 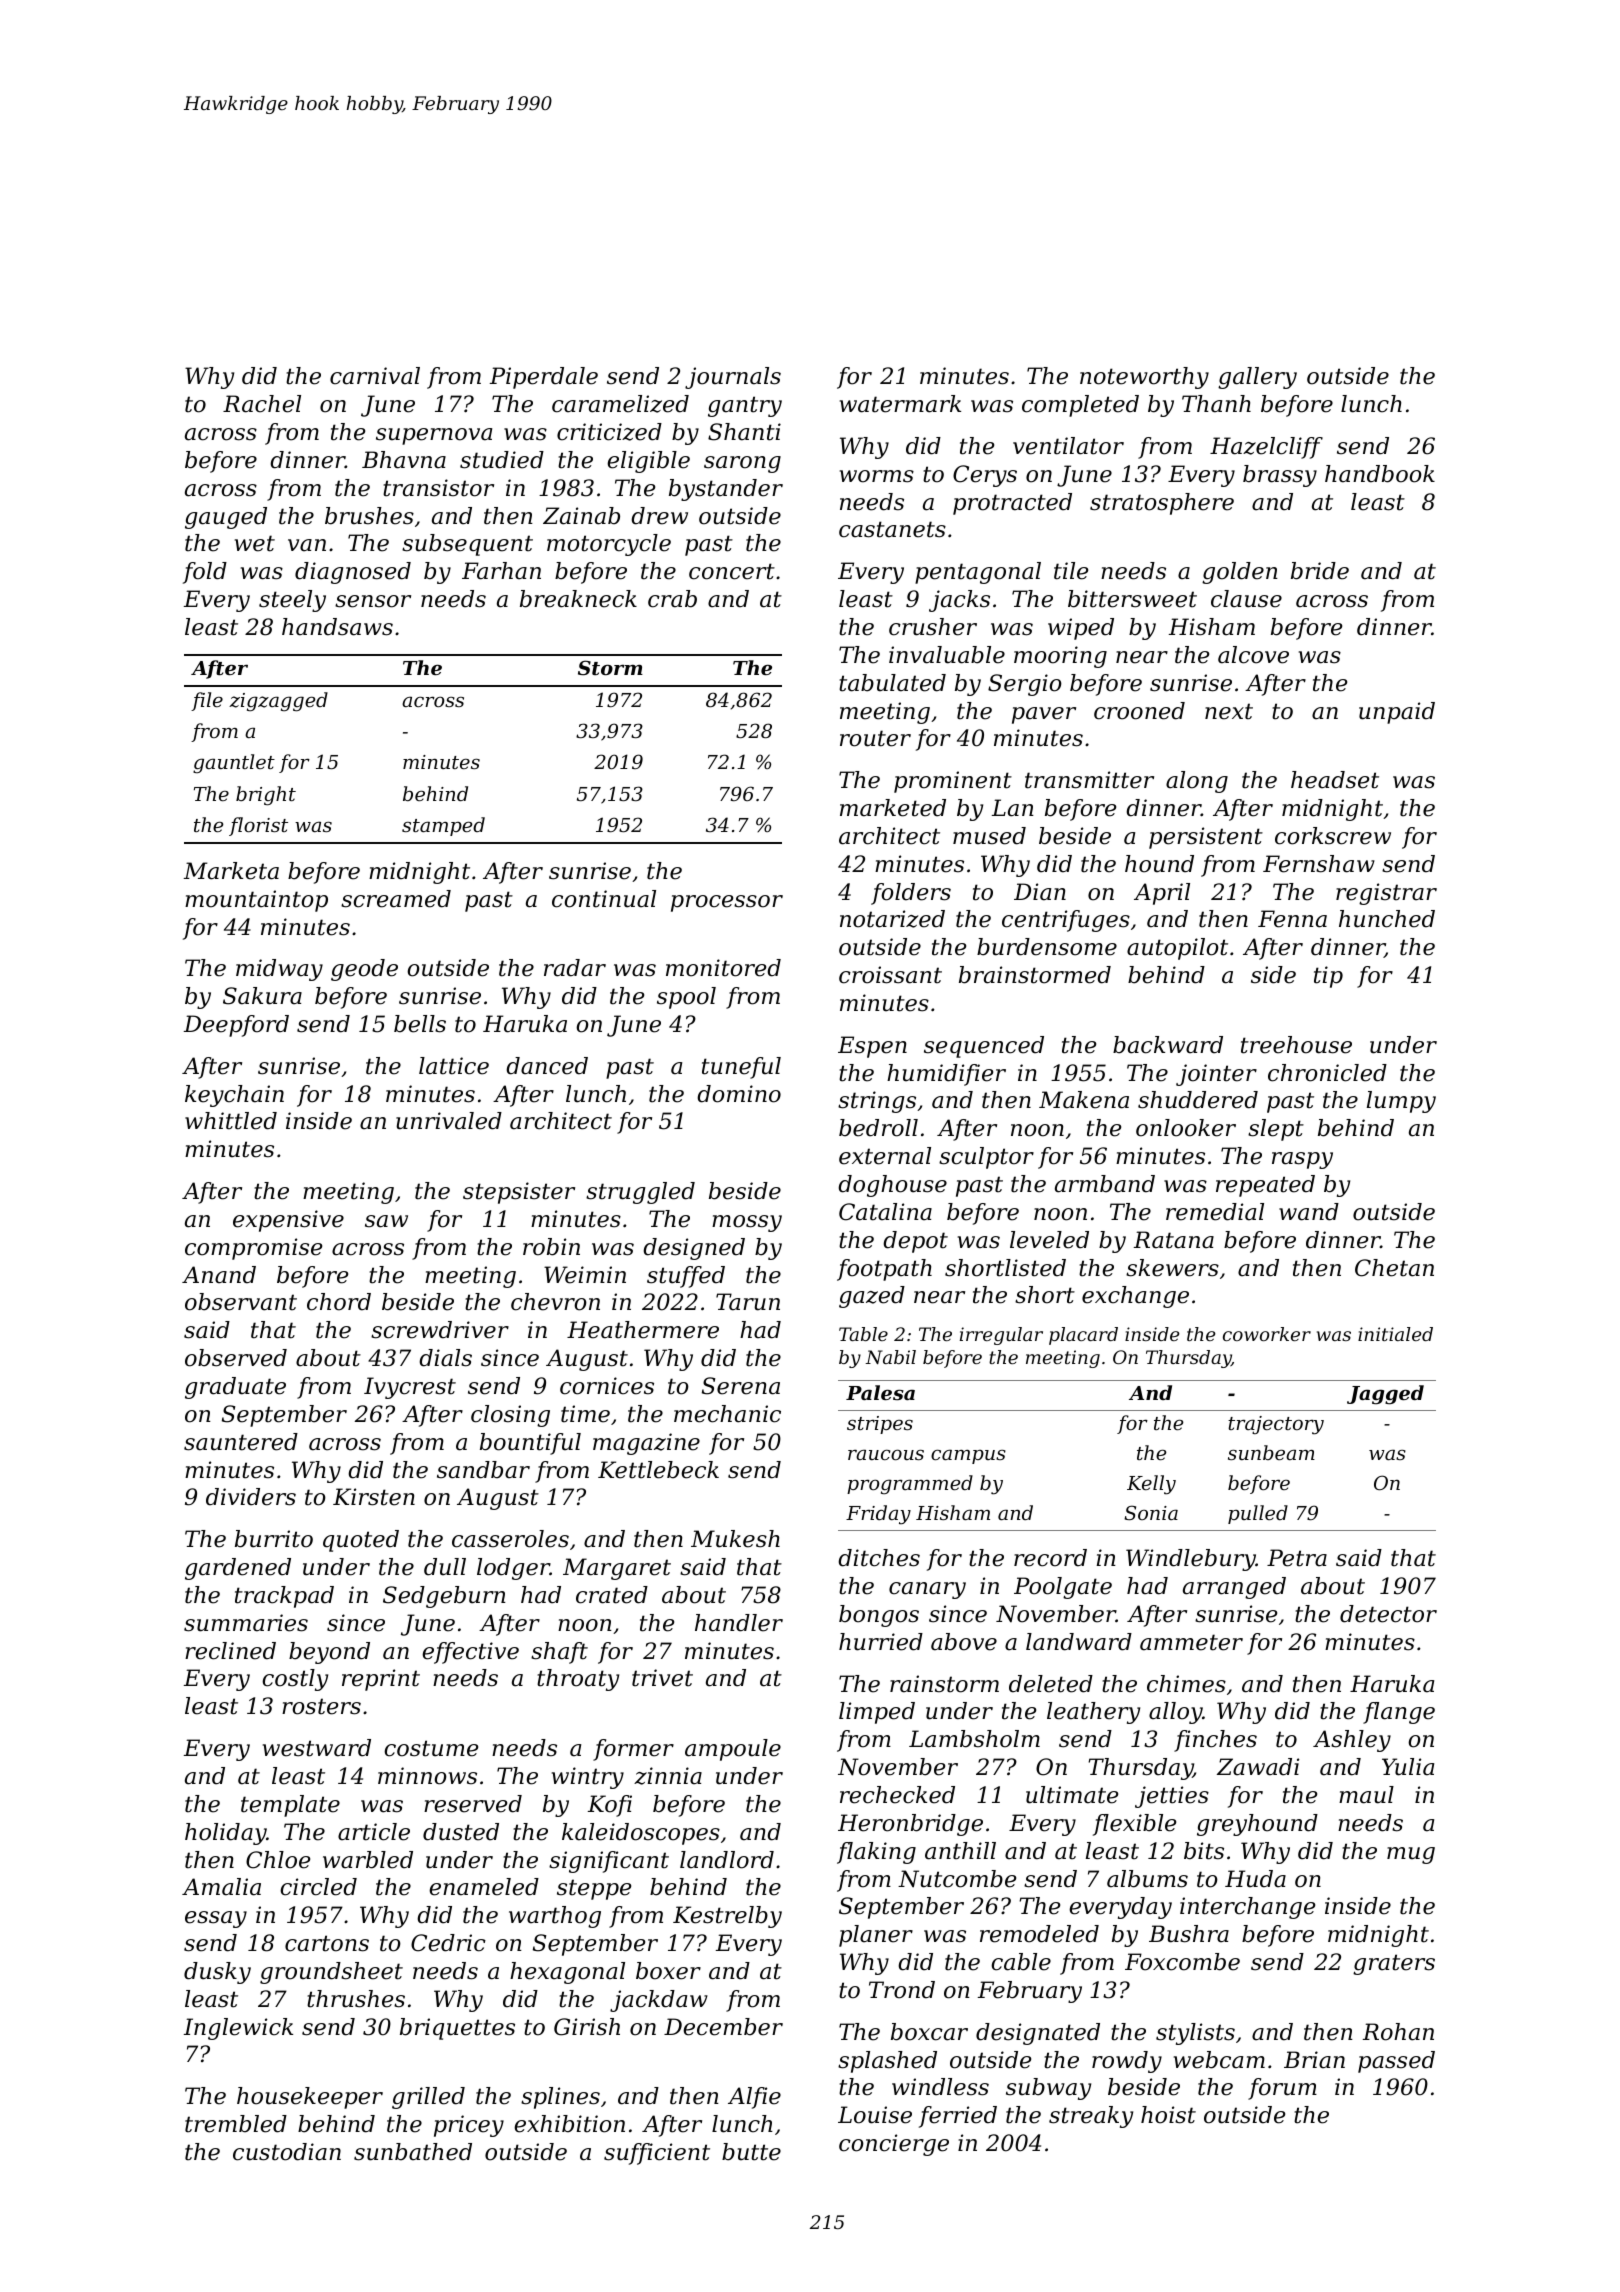 I want to click on passed, so click(x=1396, y=2062).
